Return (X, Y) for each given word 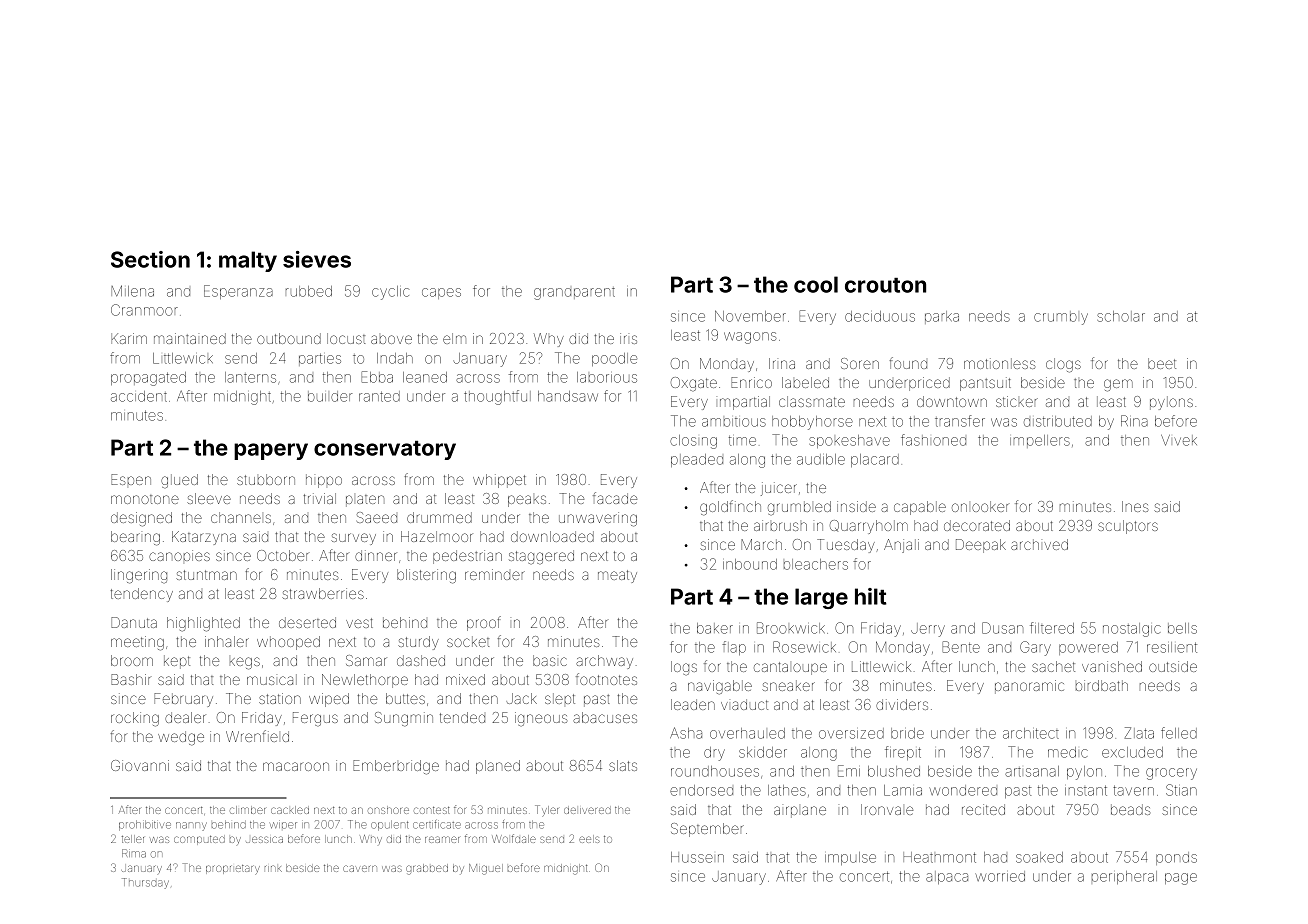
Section (150, 259)
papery (271, 451)
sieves (317, 259)
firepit (903, 753)
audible (821, 459)
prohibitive (145, 825)
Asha (686, 733)
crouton (885, 285)
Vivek (1179, 440)
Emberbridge (396, 767)
